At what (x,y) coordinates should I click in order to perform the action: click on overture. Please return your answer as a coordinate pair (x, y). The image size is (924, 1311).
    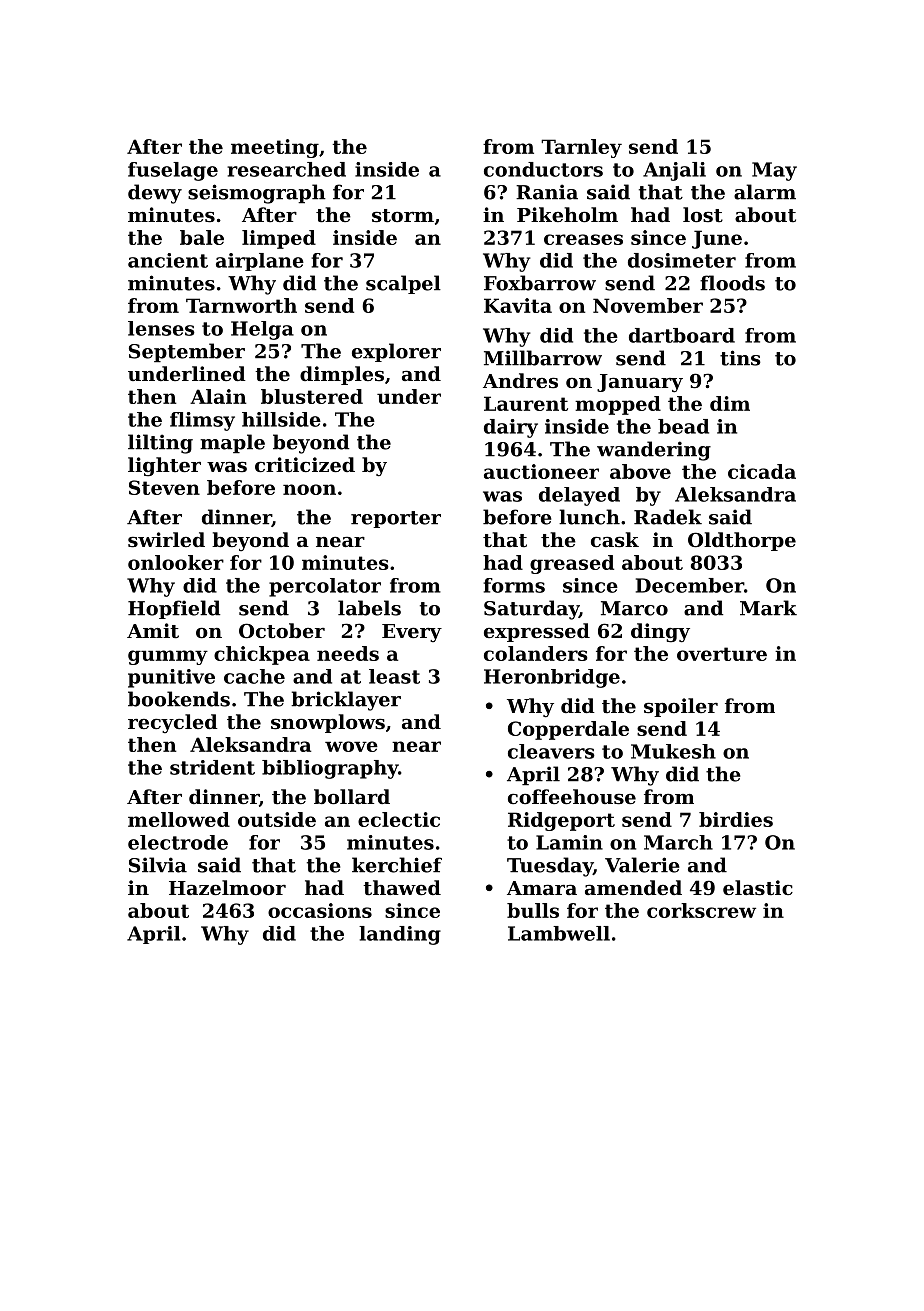
    Looking at the image, I should click on (722, 654).
